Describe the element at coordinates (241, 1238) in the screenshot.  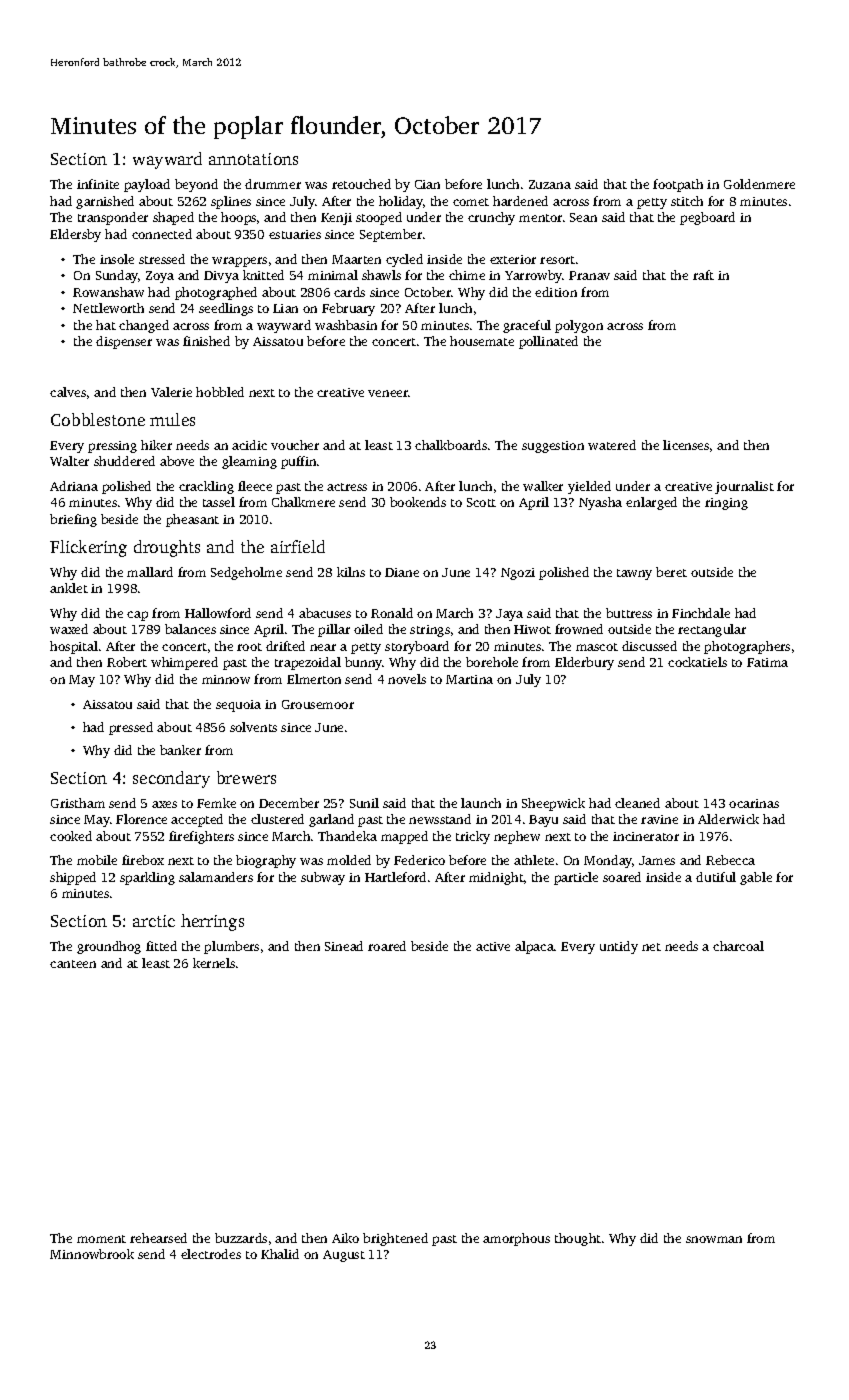
I see `buzzards` at that location.
